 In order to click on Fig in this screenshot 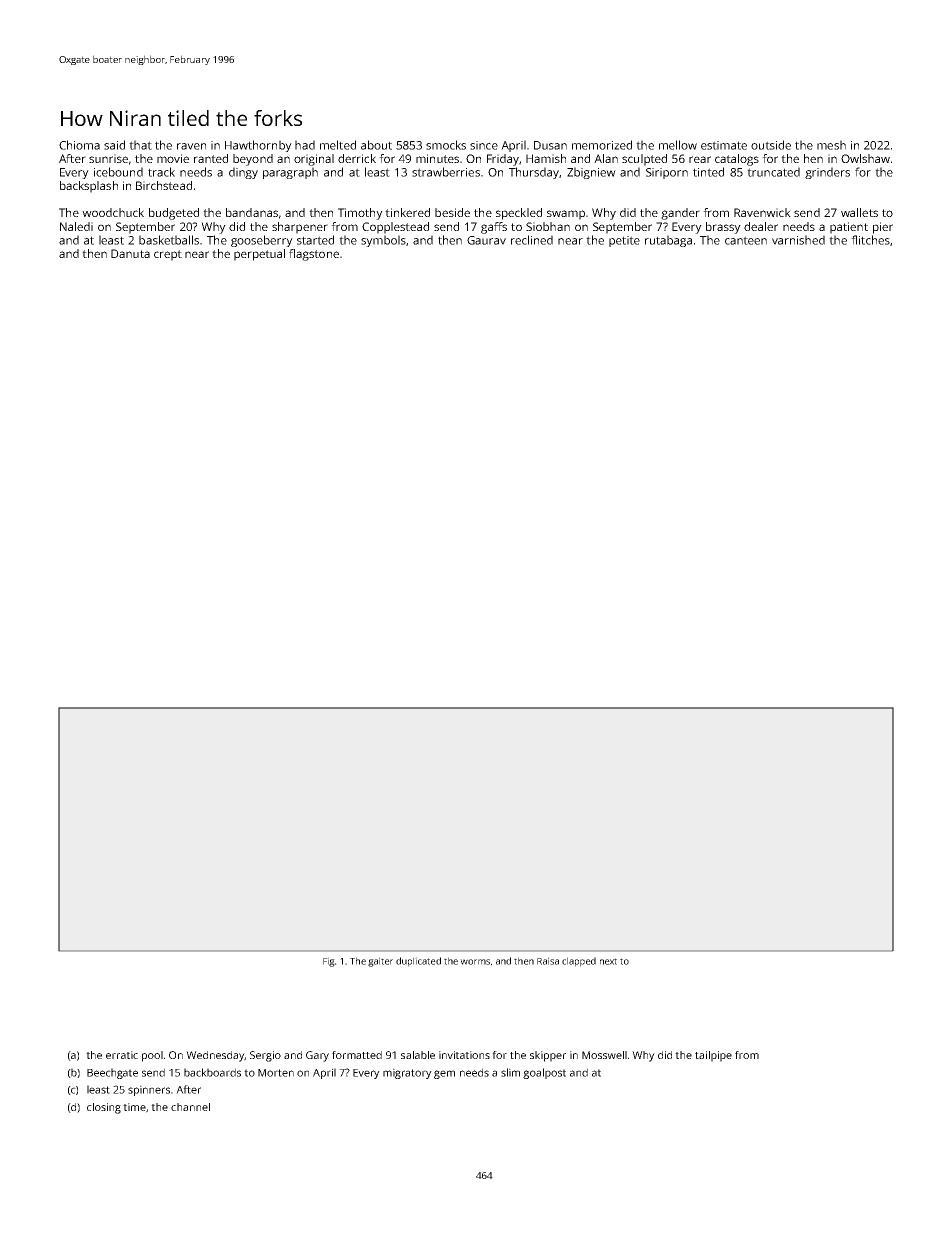, I will do `click(329, 962)`.
